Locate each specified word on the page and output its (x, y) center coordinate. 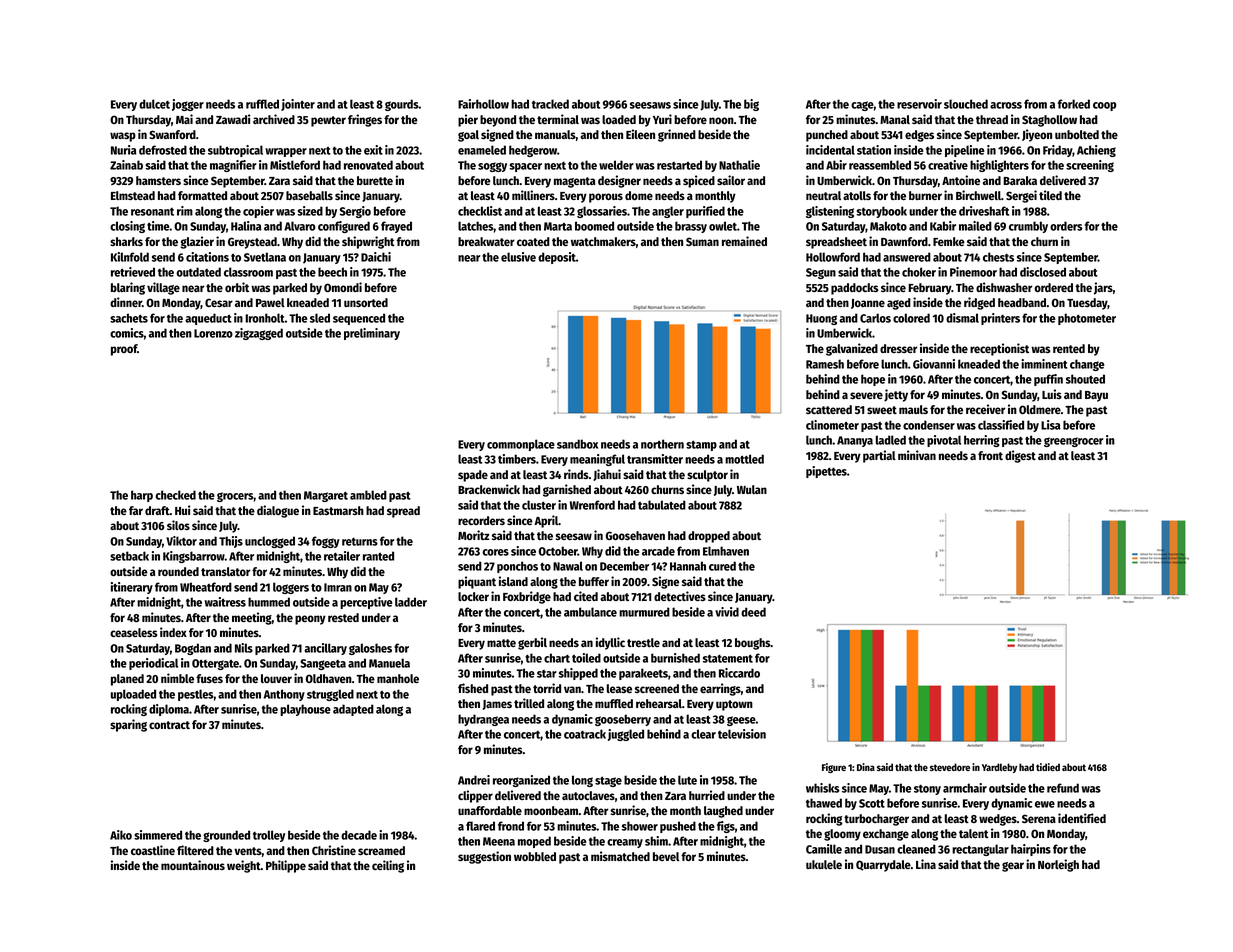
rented (1069, 348)
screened (657, 688)
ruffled (262, 104)
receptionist (999, 349)
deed (753, 612)
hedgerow (533, 151)
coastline (153, 850)
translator (225, 571)
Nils (244, 648)
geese (741, 721)
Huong (821, 319)
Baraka (1020, 180)
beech (332, 272)
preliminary (372, 334)
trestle (643, 642)
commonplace (521, 445)
